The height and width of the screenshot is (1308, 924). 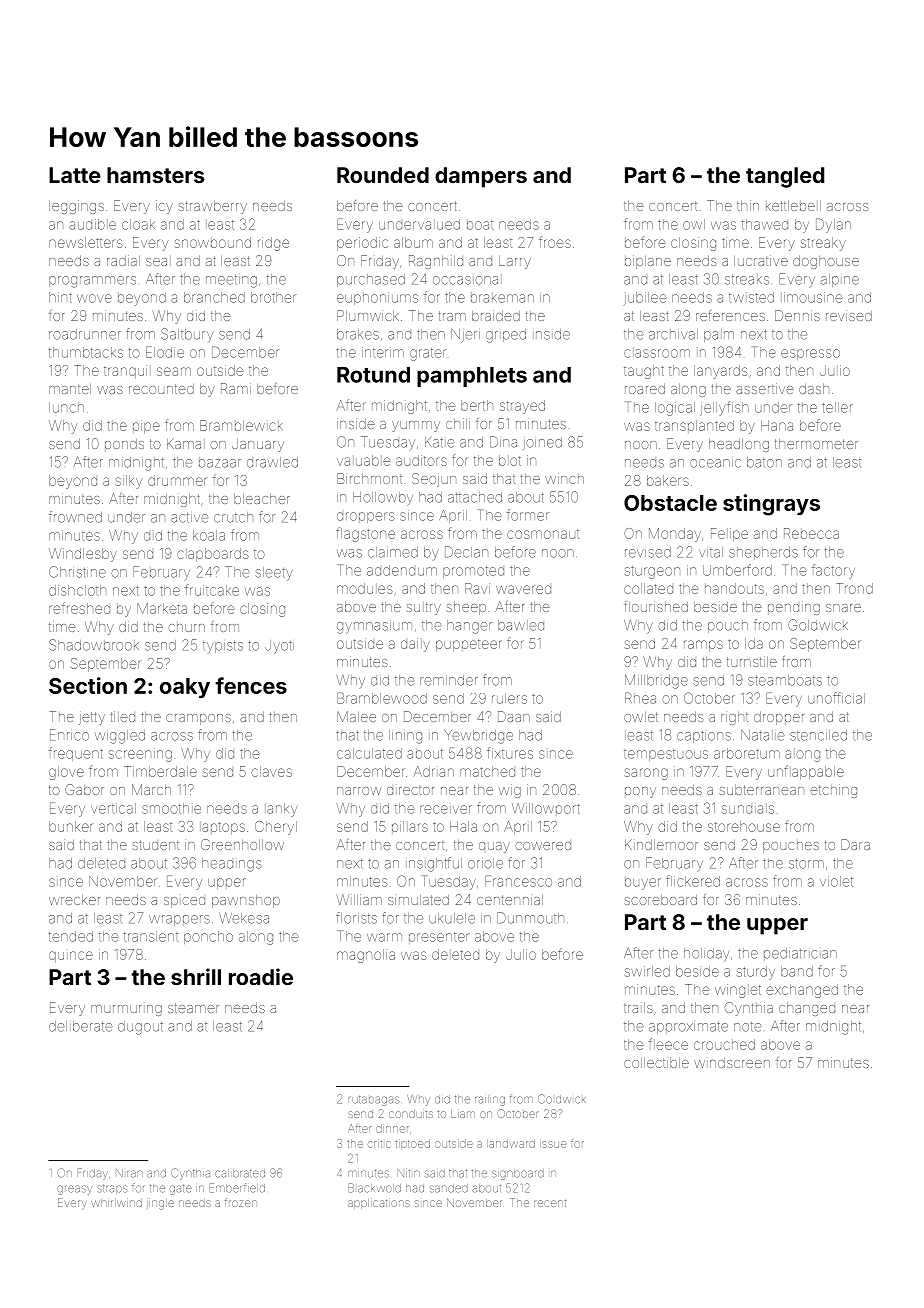 I want to click on recent, so click(x=550, y=1203).
